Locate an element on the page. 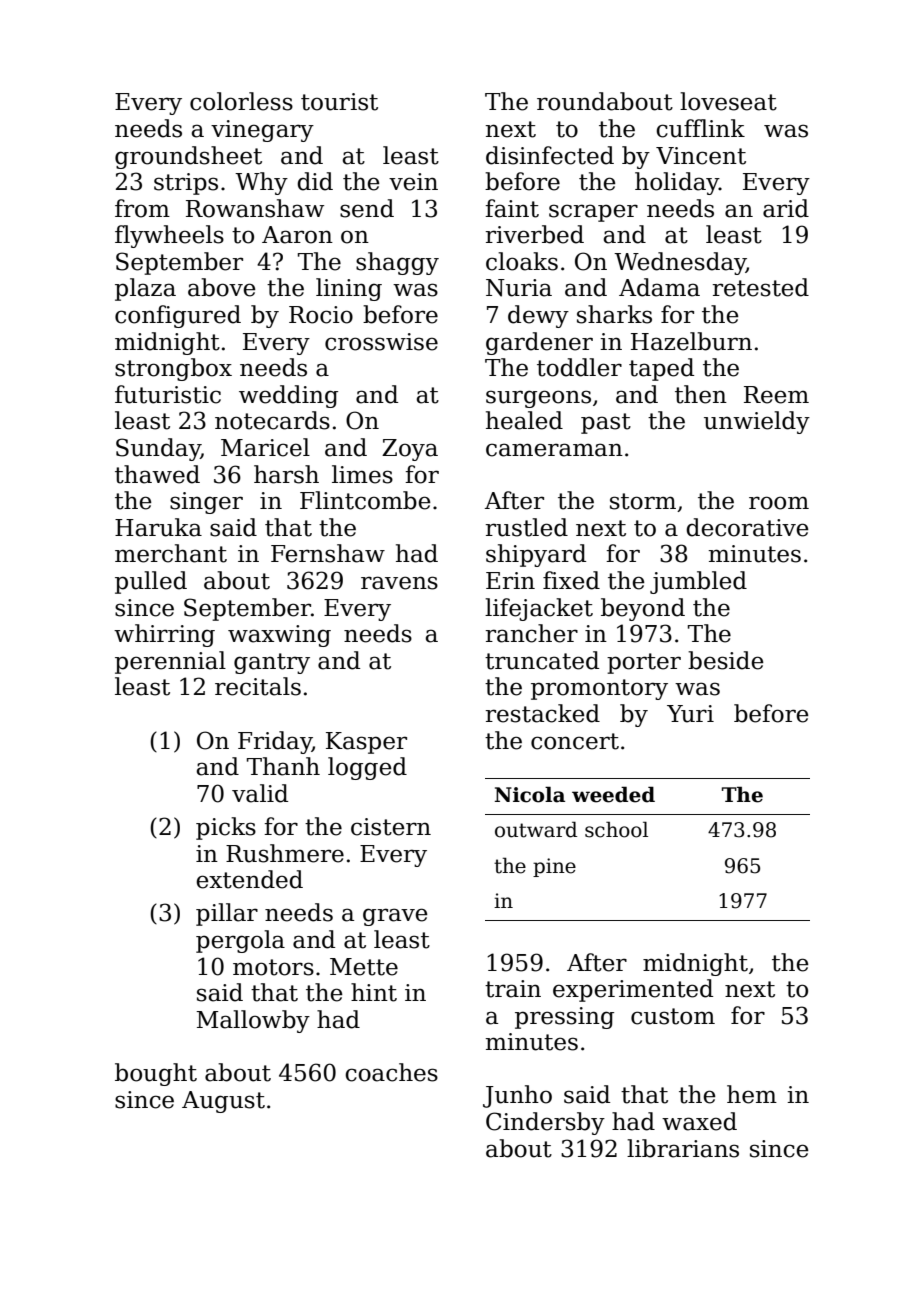 The height and width of the page is (1311, 924). pillar is located at coordinates (227, 914).
